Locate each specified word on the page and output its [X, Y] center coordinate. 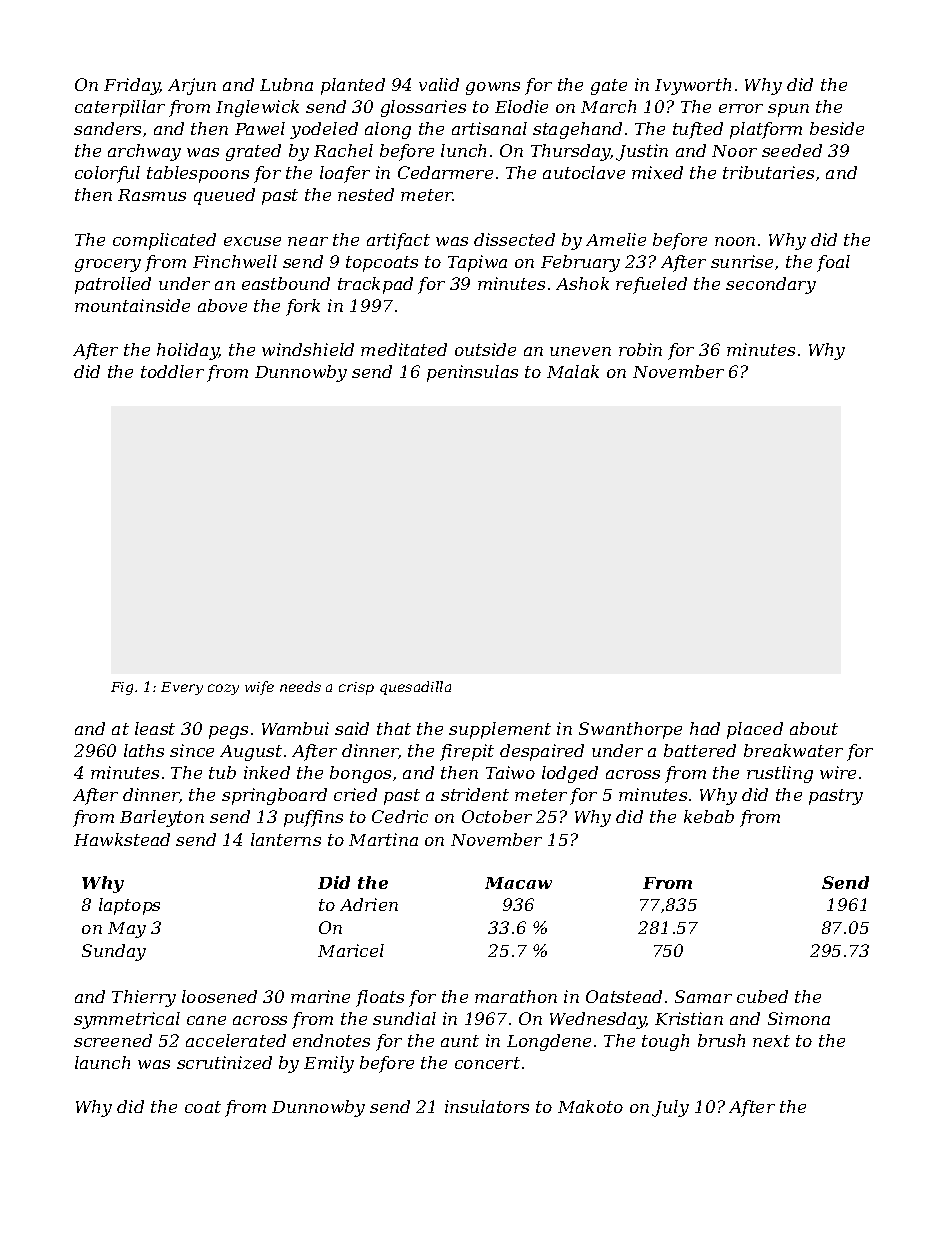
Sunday [114, 952]
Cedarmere [445, 172]
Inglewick [257, 108]
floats [380, 998]
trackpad [375, 285]
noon [735, 241]
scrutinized [224, 1062]
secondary [771, 285]
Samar [703, 996]
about [814, 728]
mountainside [132, 305]
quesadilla [415, 688]
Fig [122, 688]
